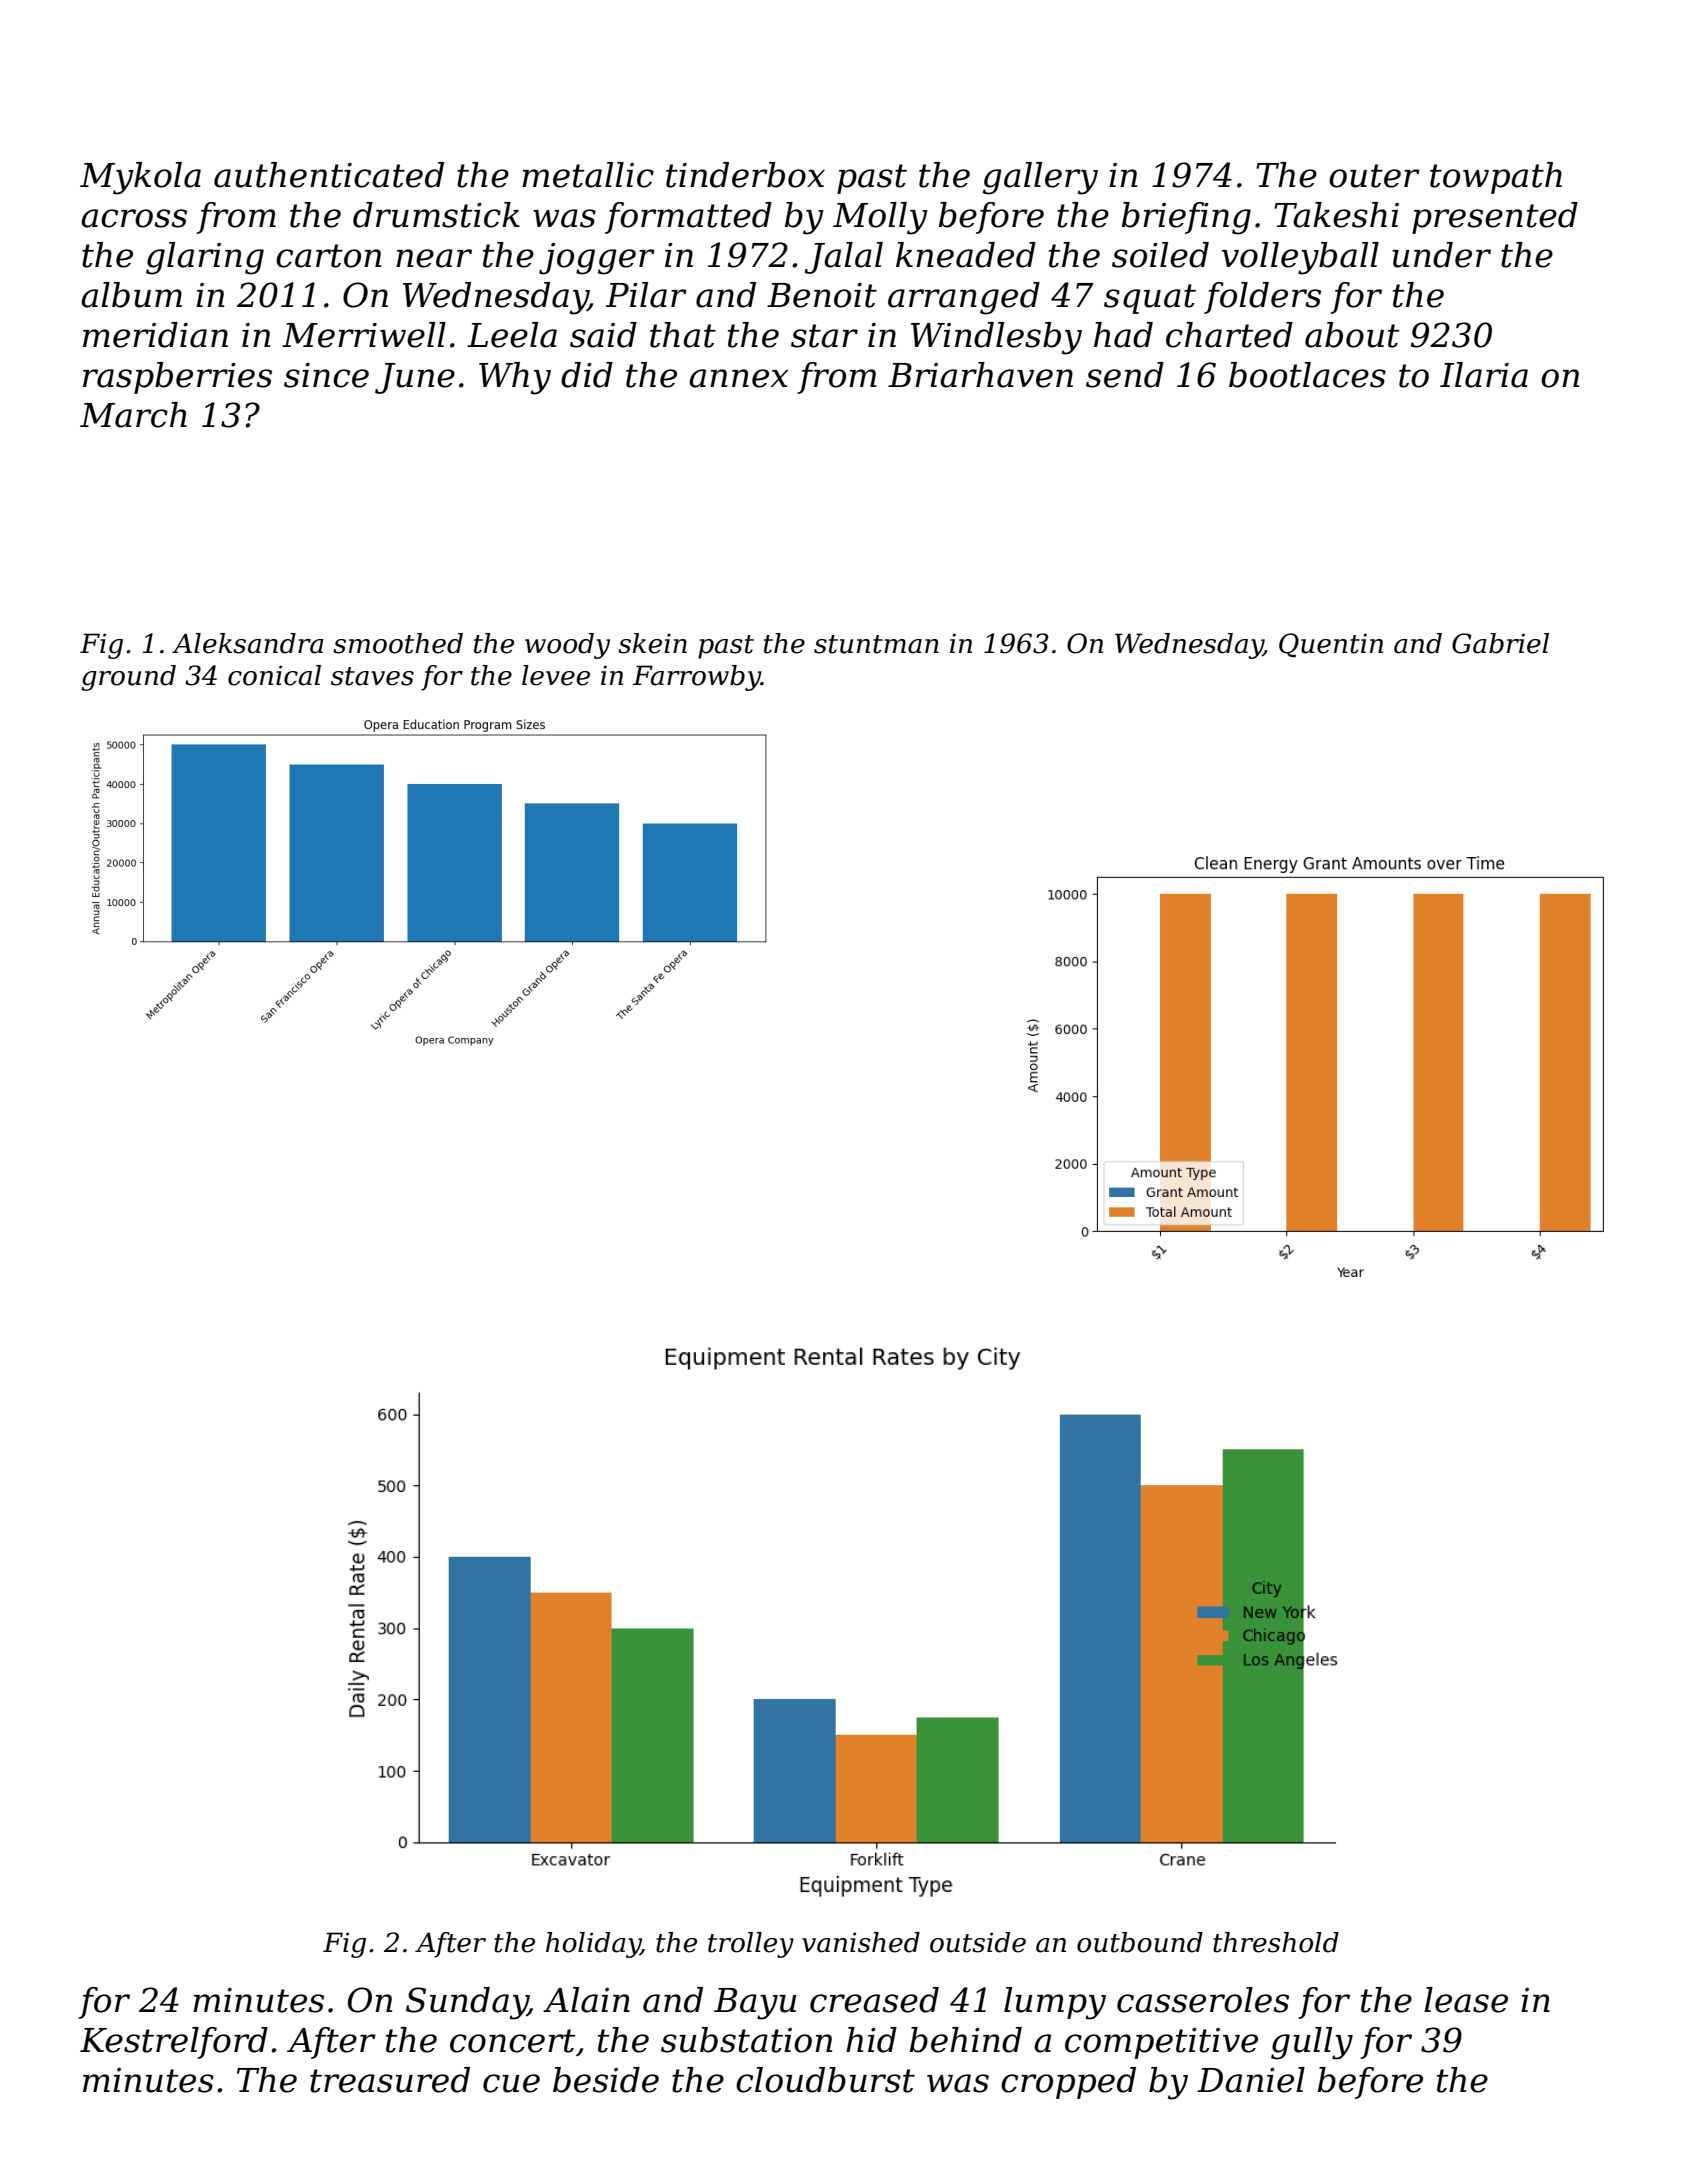 This document has width=1683, height=2178. I want to click on trolley, so click(751, 1945).
